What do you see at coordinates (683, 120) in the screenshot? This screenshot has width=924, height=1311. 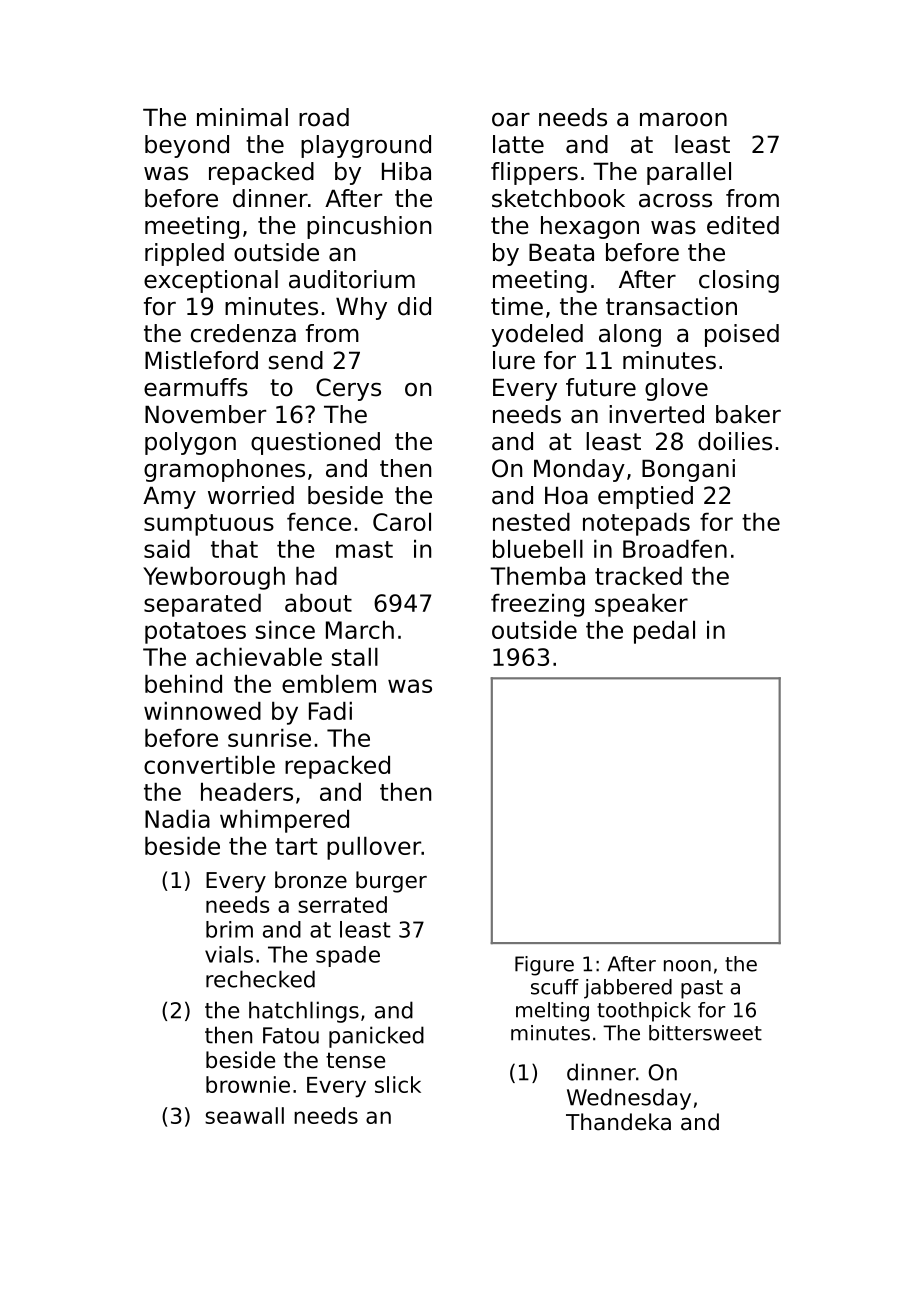 I see `maroon` at bounding box center [683, 120].
